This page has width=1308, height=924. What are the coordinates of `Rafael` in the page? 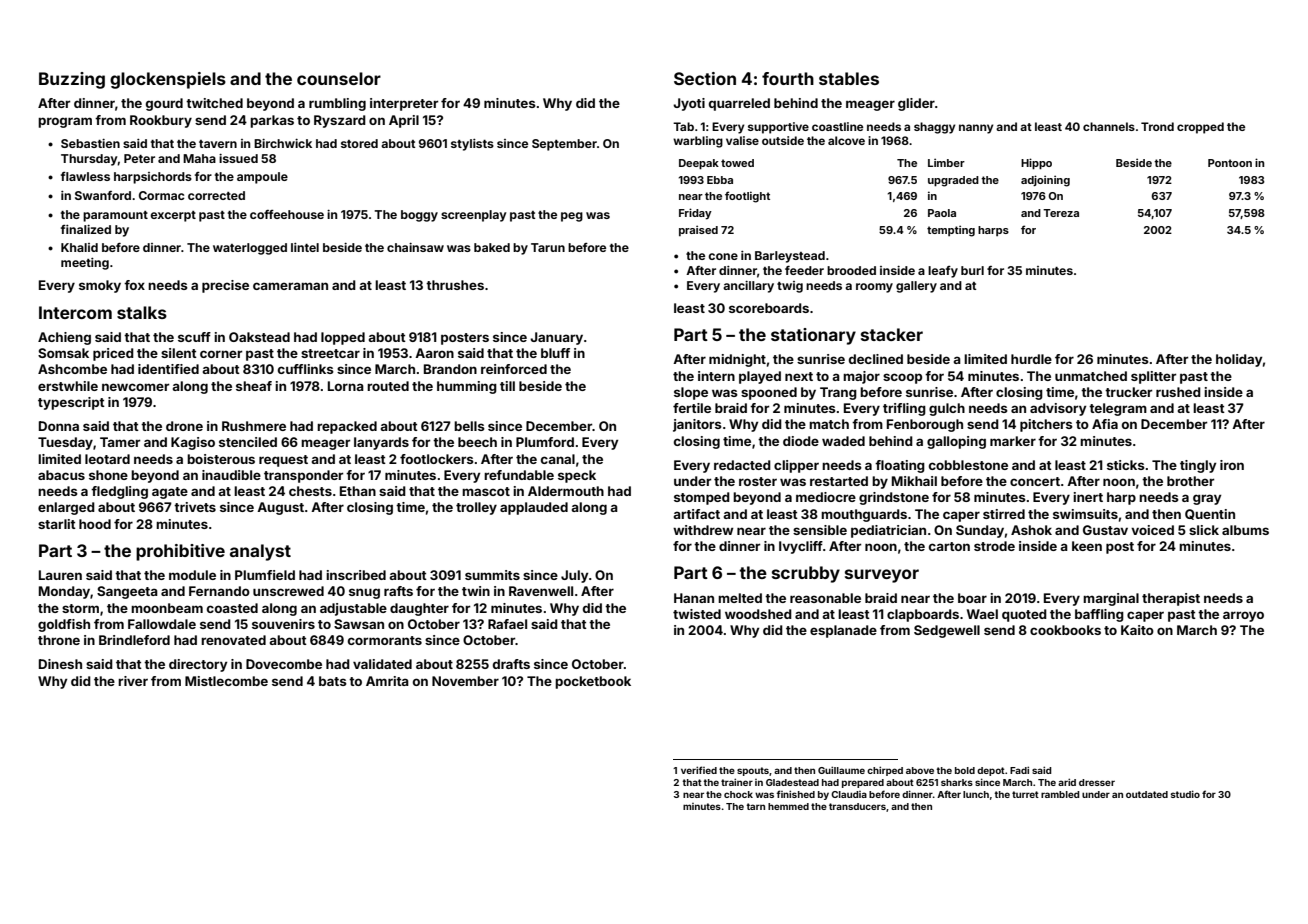 It's located at (507, 624).
